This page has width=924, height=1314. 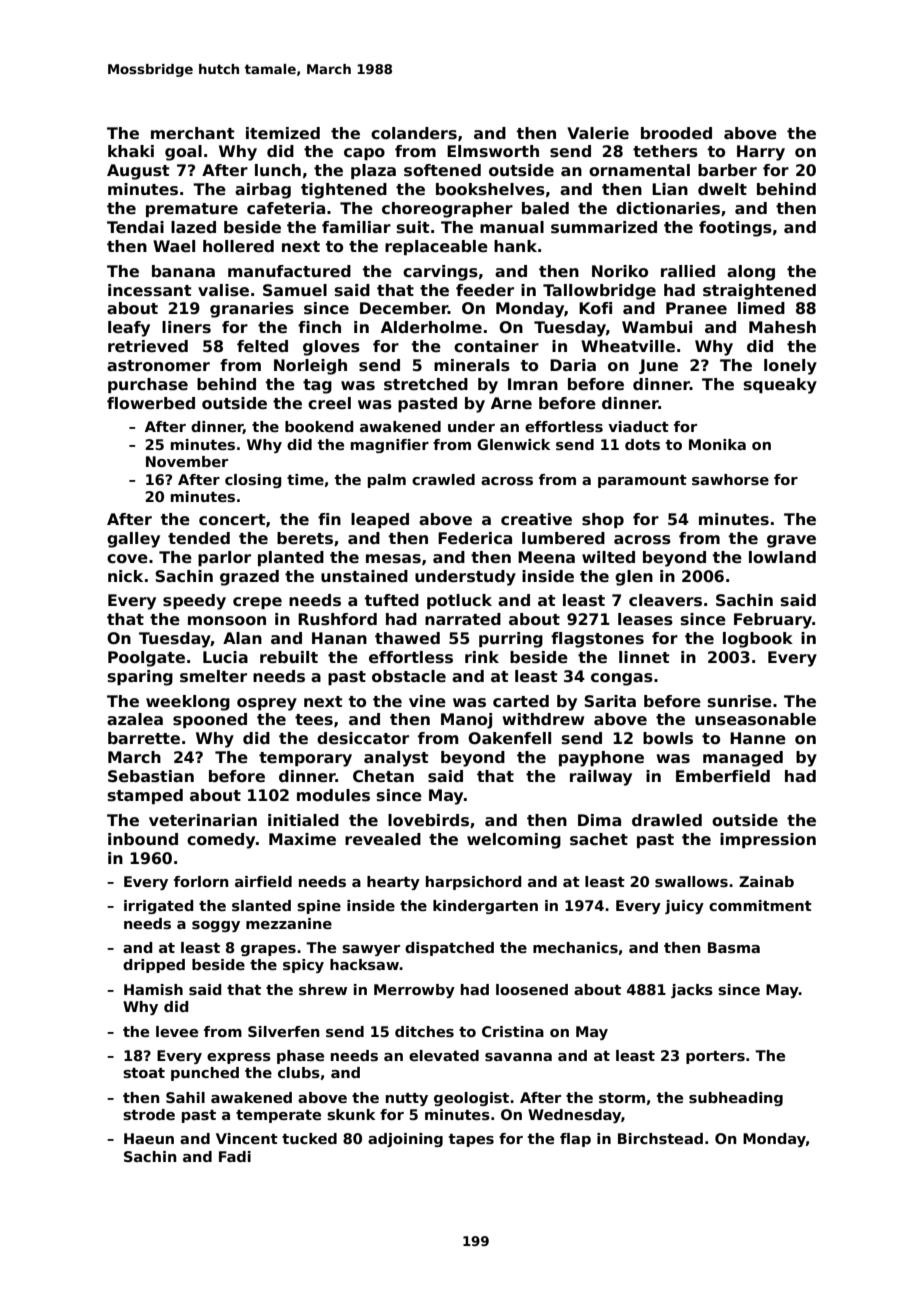 What do you see at coordinates (203, 820) in the page?
I see `veterinarian` at bounding box center [203, 820].
